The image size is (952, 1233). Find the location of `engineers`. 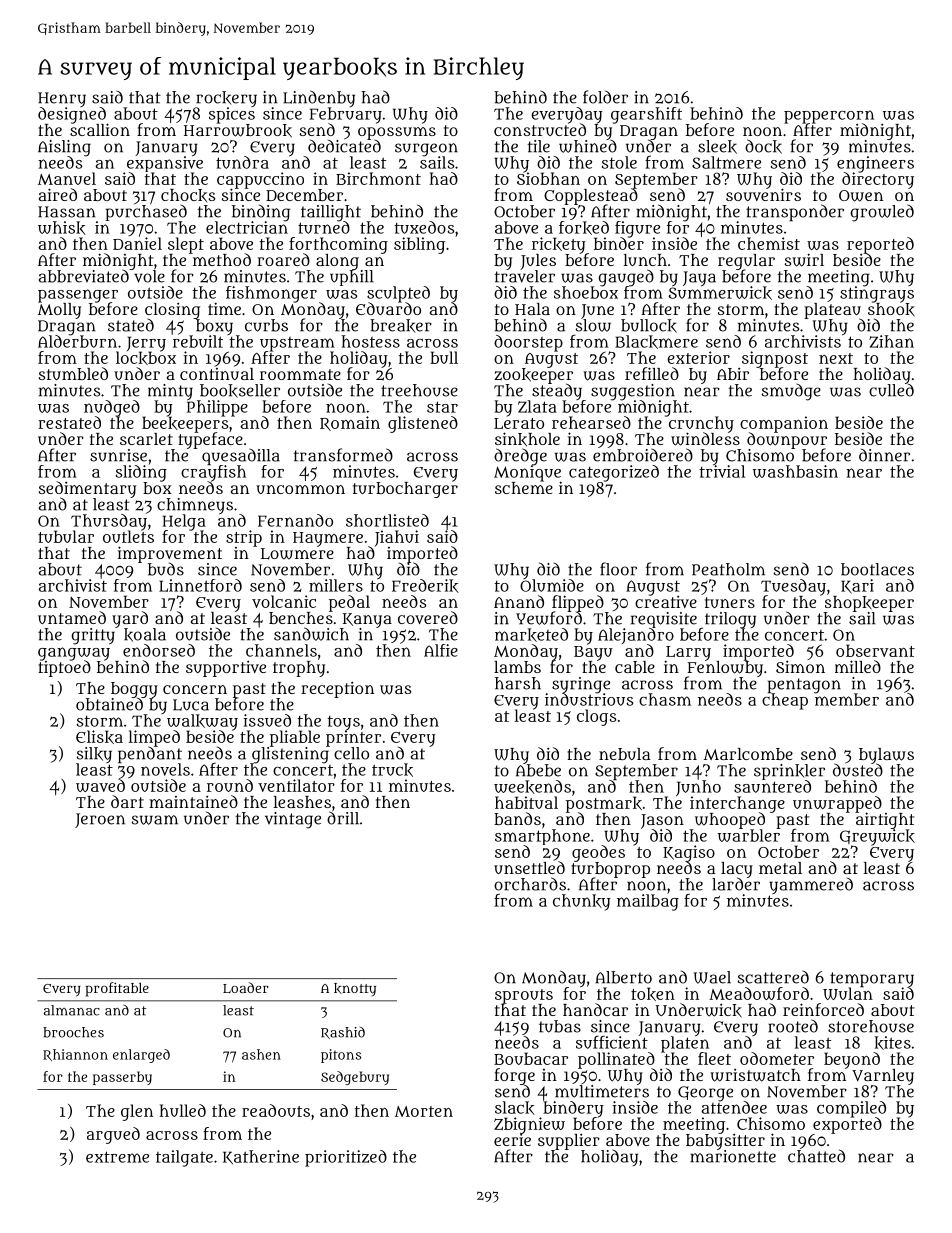

engineers is located at coordinates (875, 164).
